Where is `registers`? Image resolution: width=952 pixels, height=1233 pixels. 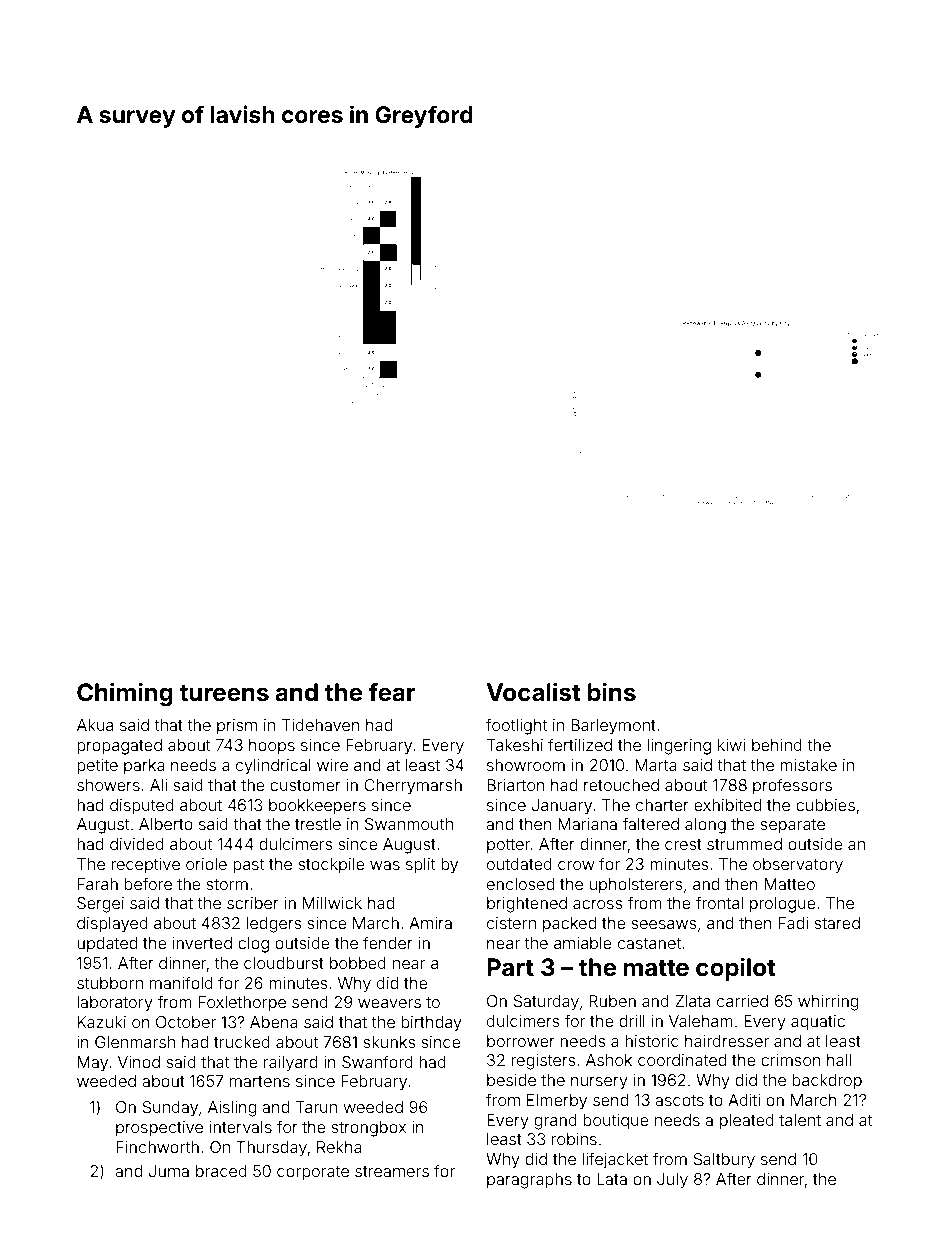
registers is located at coordinates (544, 1062).
